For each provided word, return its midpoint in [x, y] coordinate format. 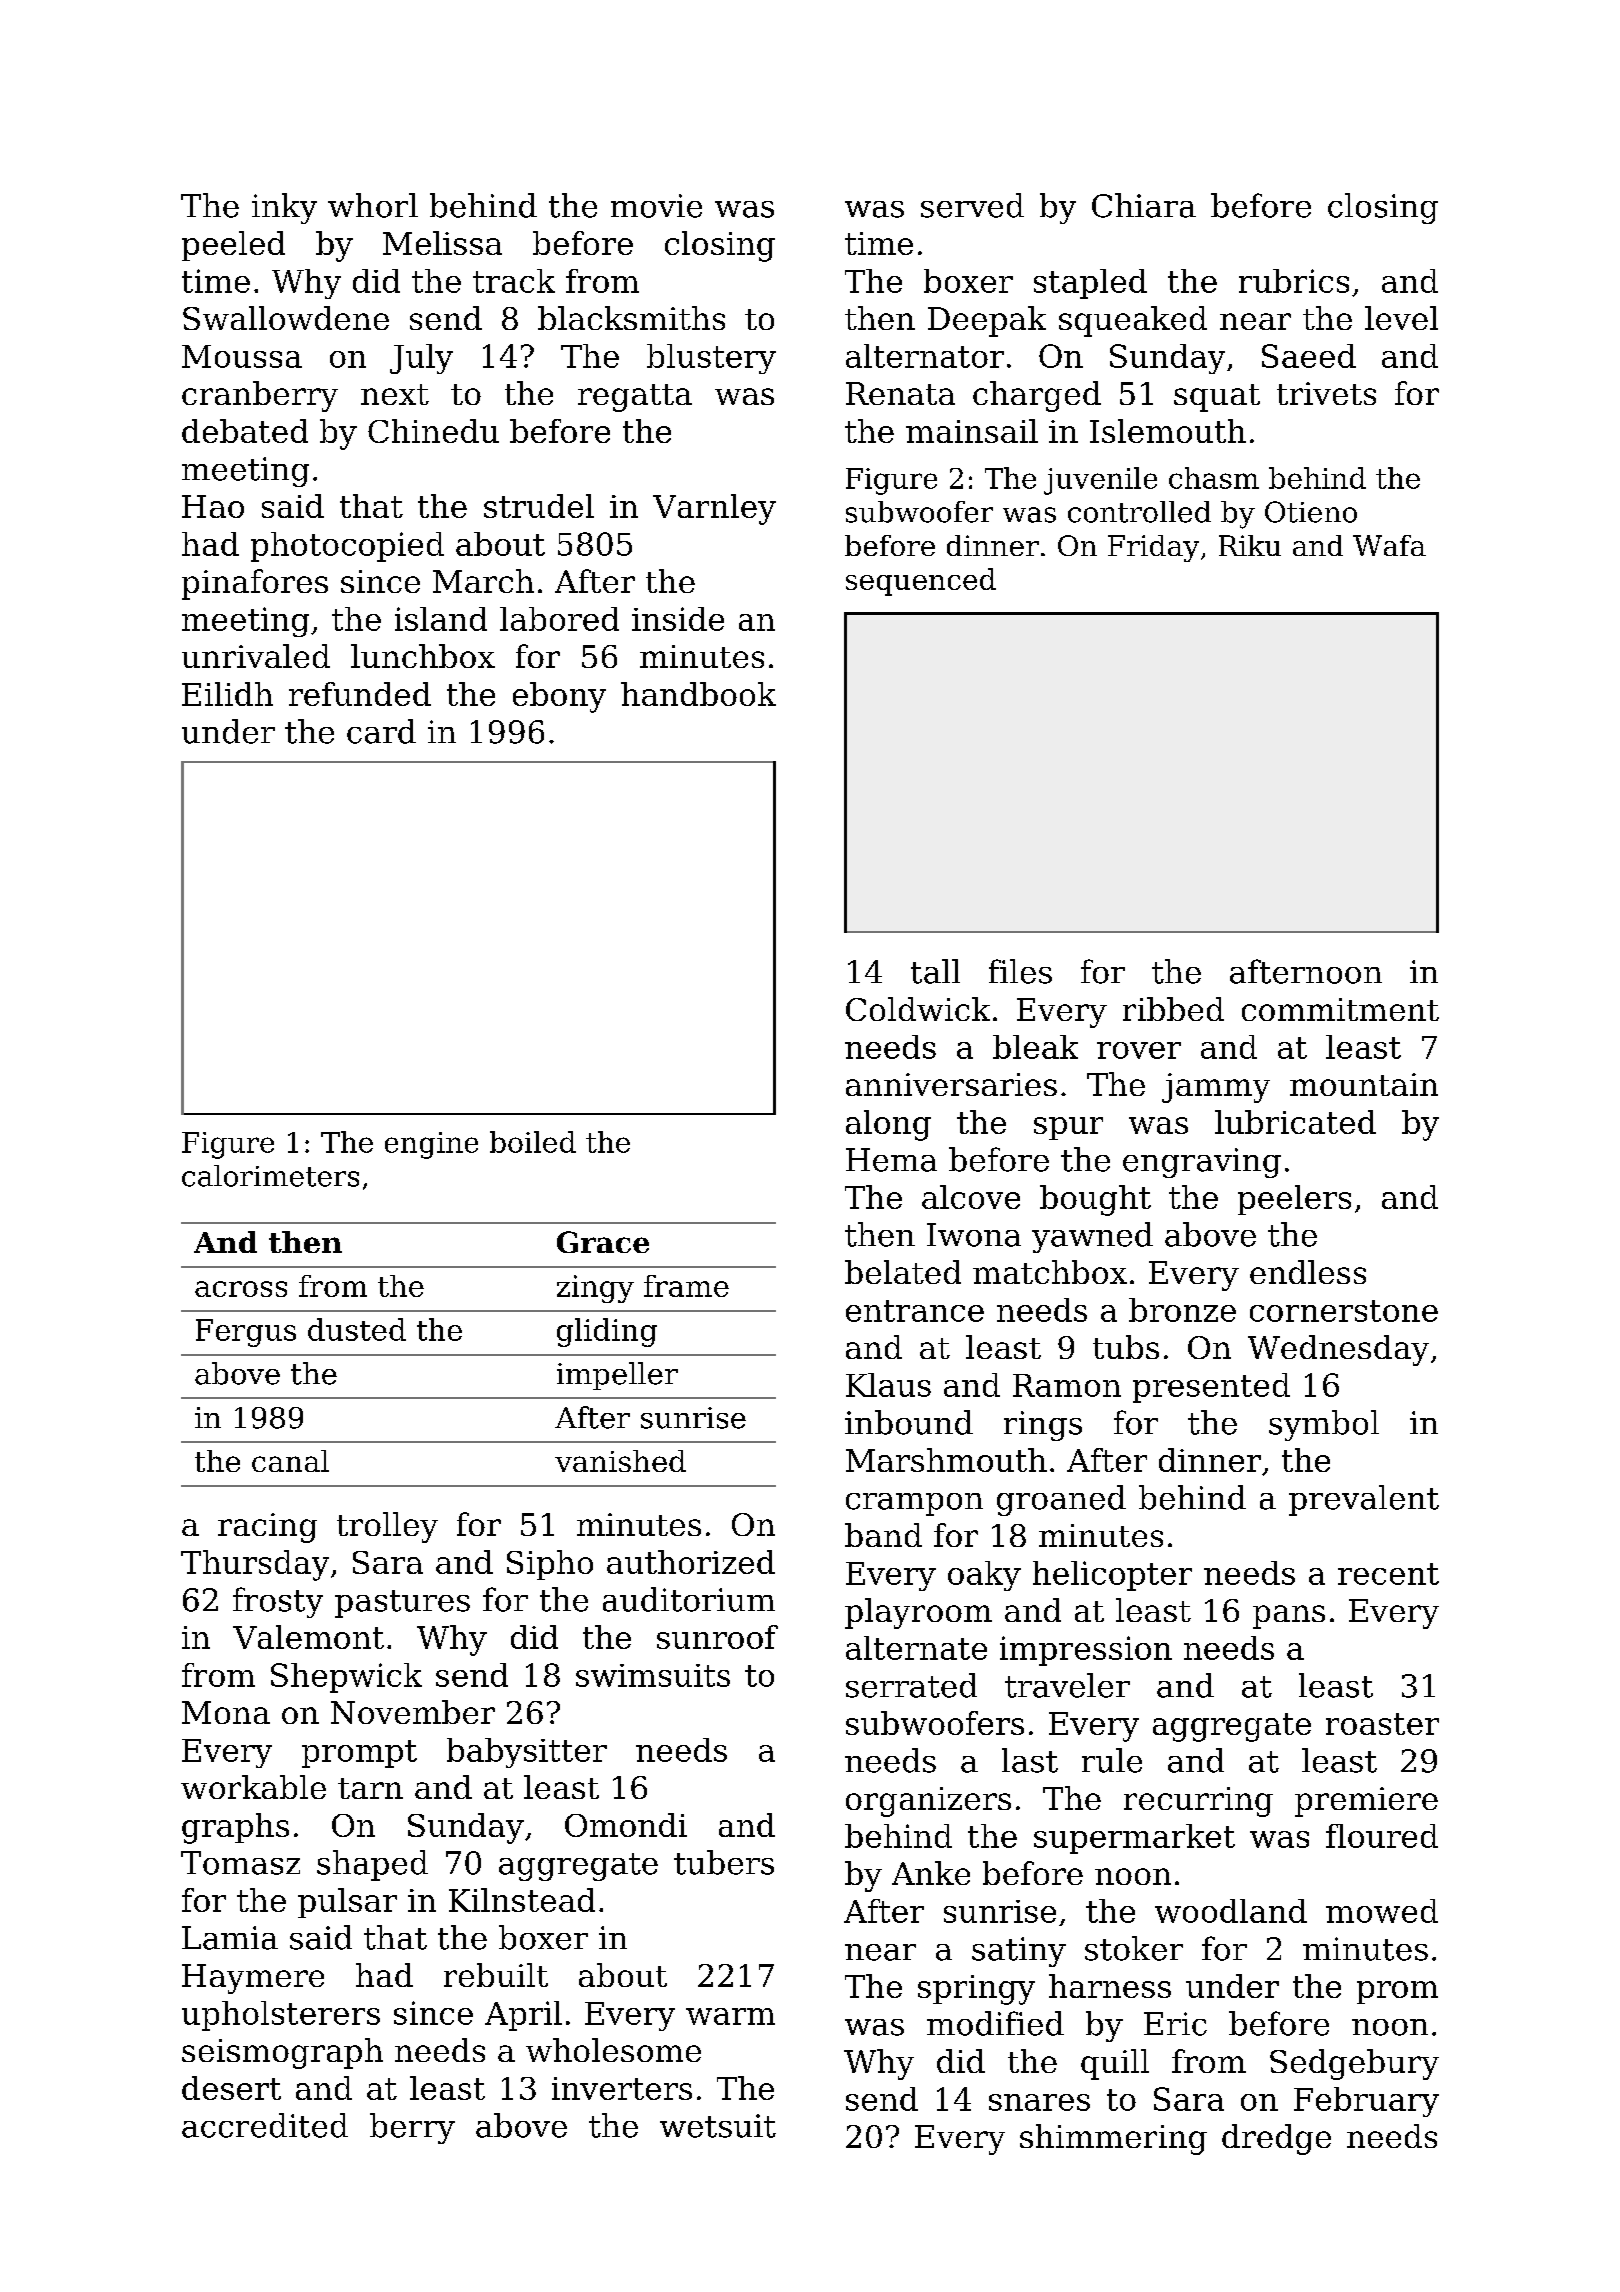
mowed [1382, 1911]
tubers [724, 1862]
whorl [373, 205]
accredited [265, 2125]
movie [656, 206]
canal [290, 1461]
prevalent [1364, 1500]
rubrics [1294, 281]
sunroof [717, 1637]
